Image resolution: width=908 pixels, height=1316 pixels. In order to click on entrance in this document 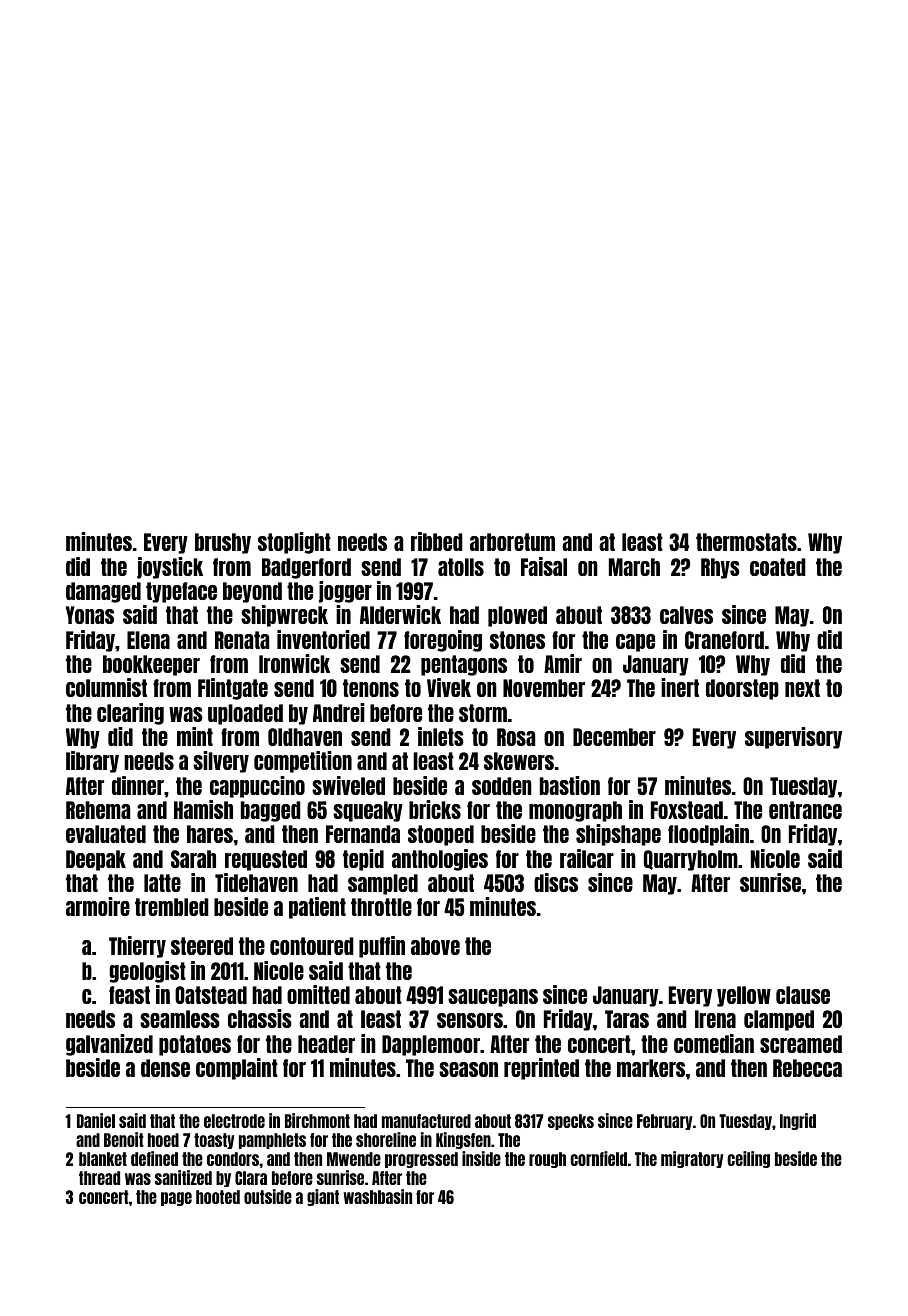, I will do `click(805, 810)`.
